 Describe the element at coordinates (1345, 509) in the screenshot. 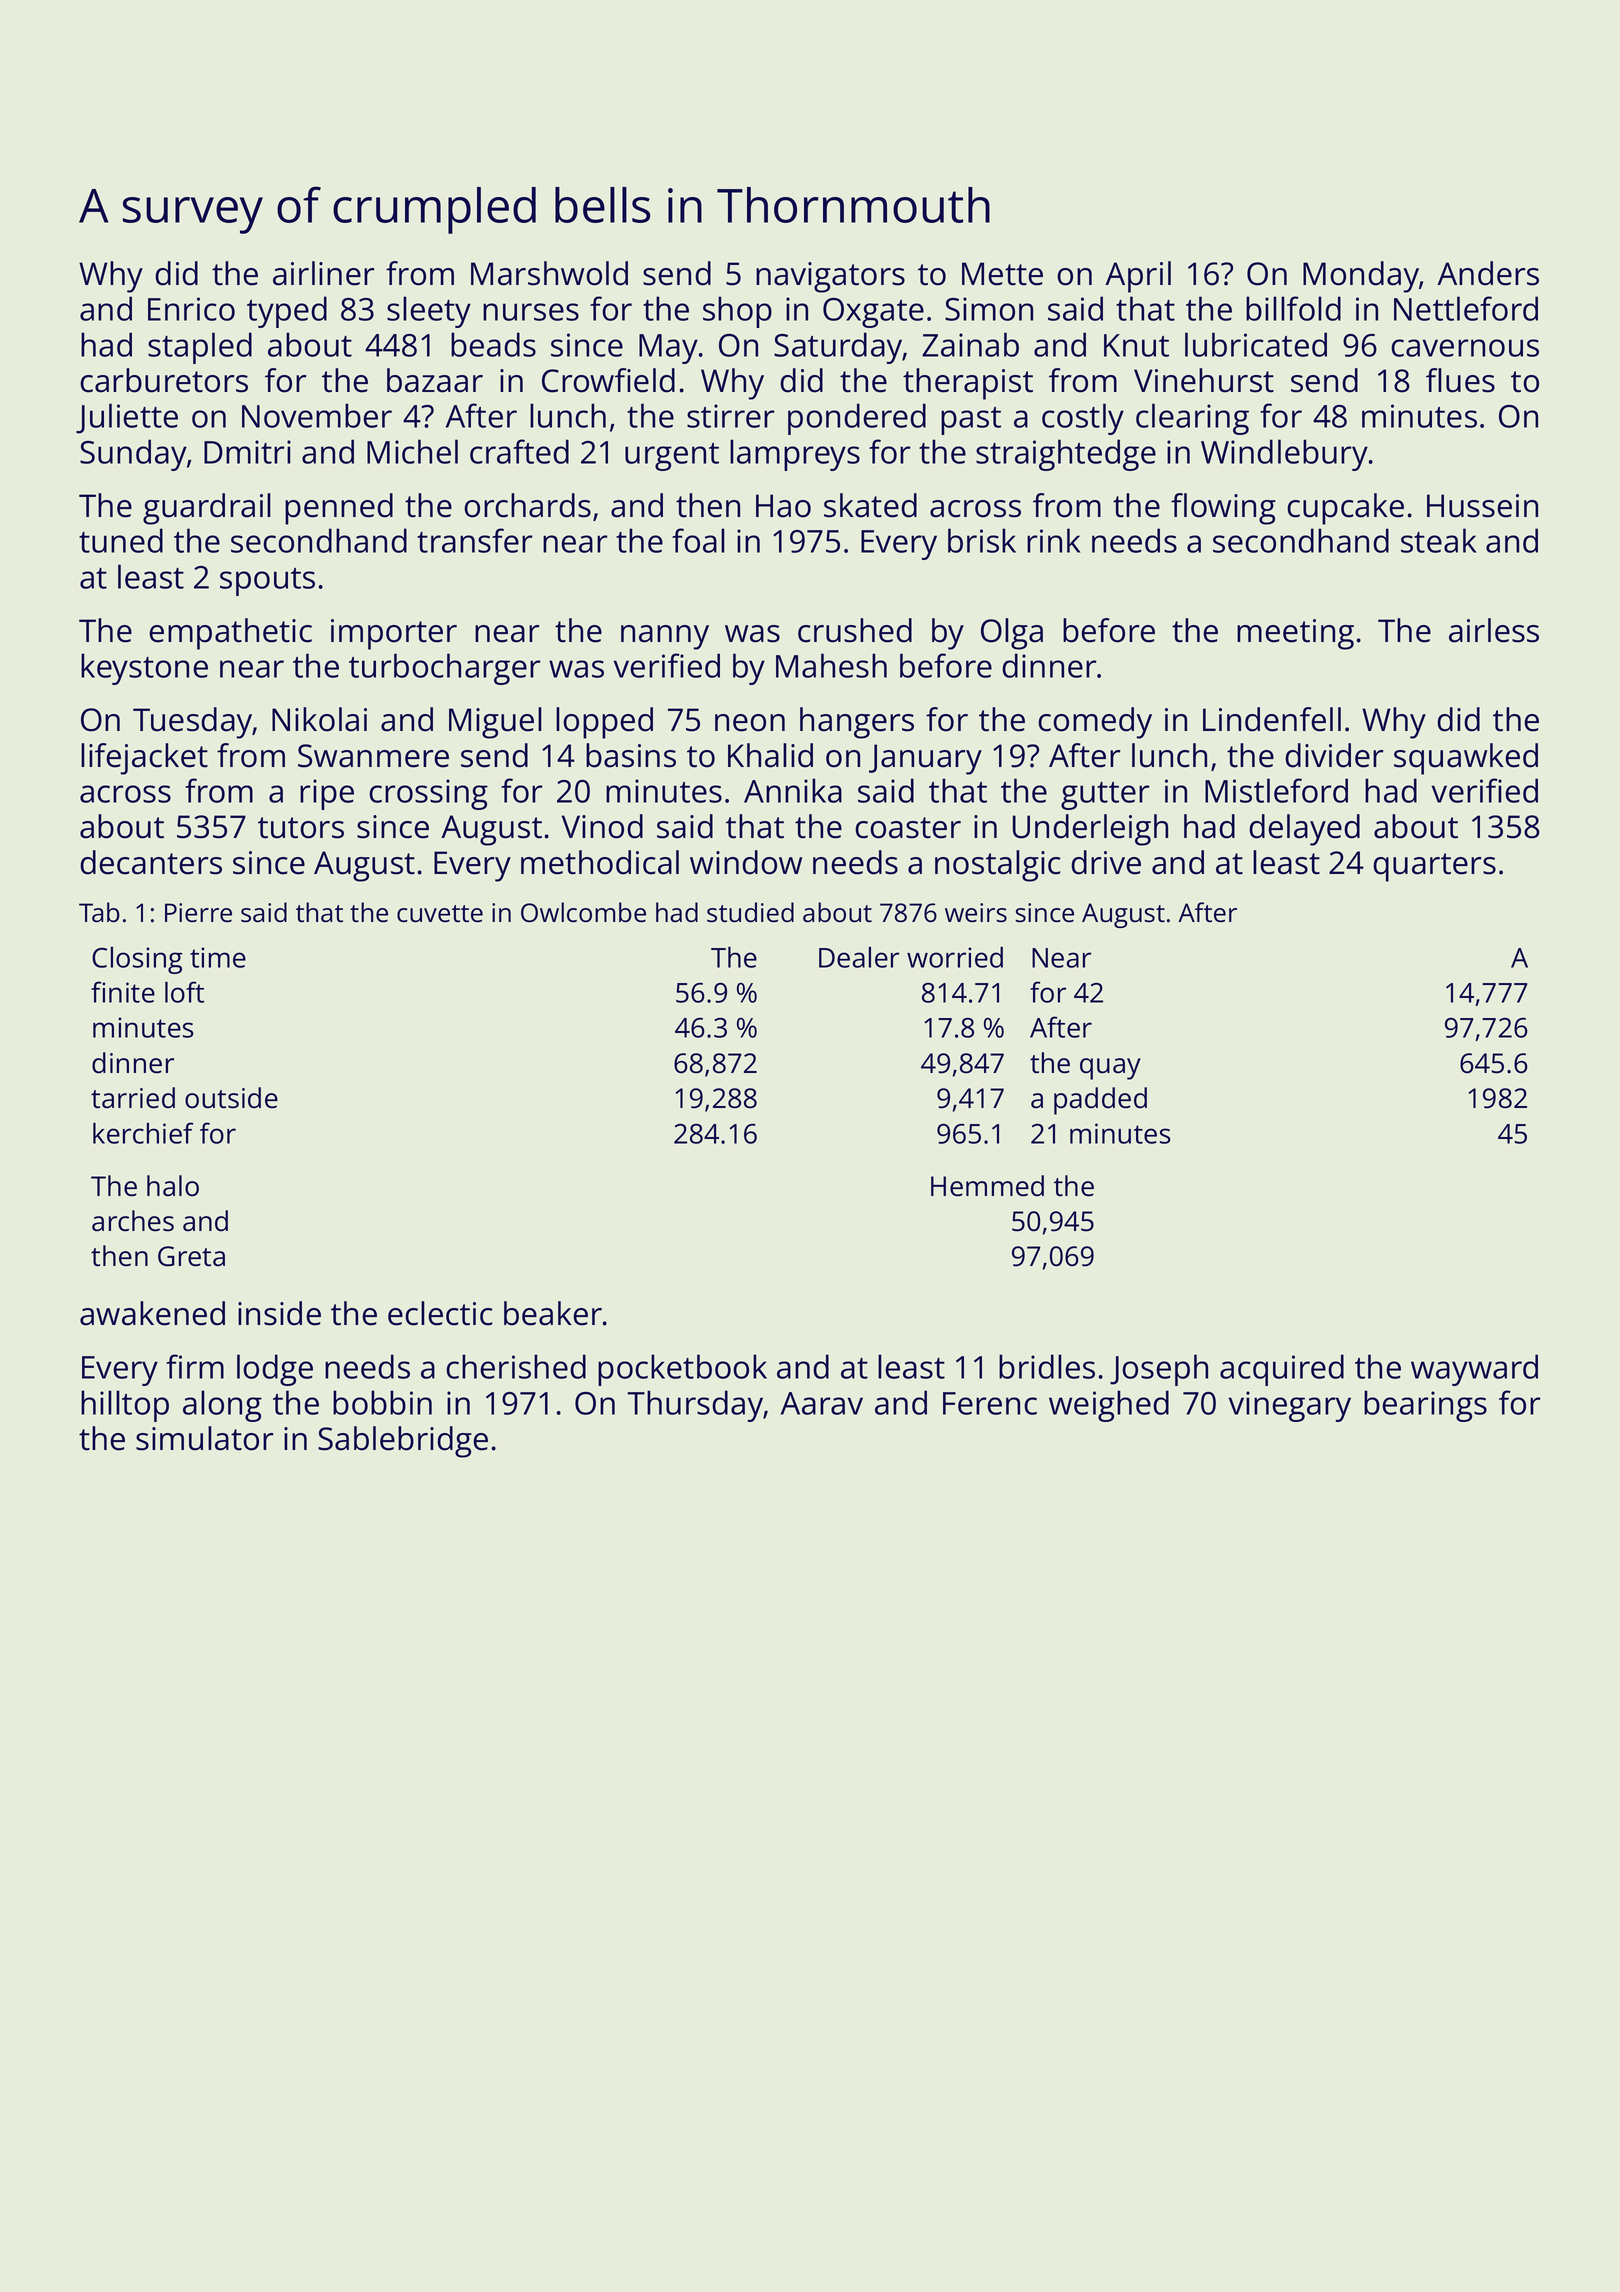

I see `cupcake` at that location.
